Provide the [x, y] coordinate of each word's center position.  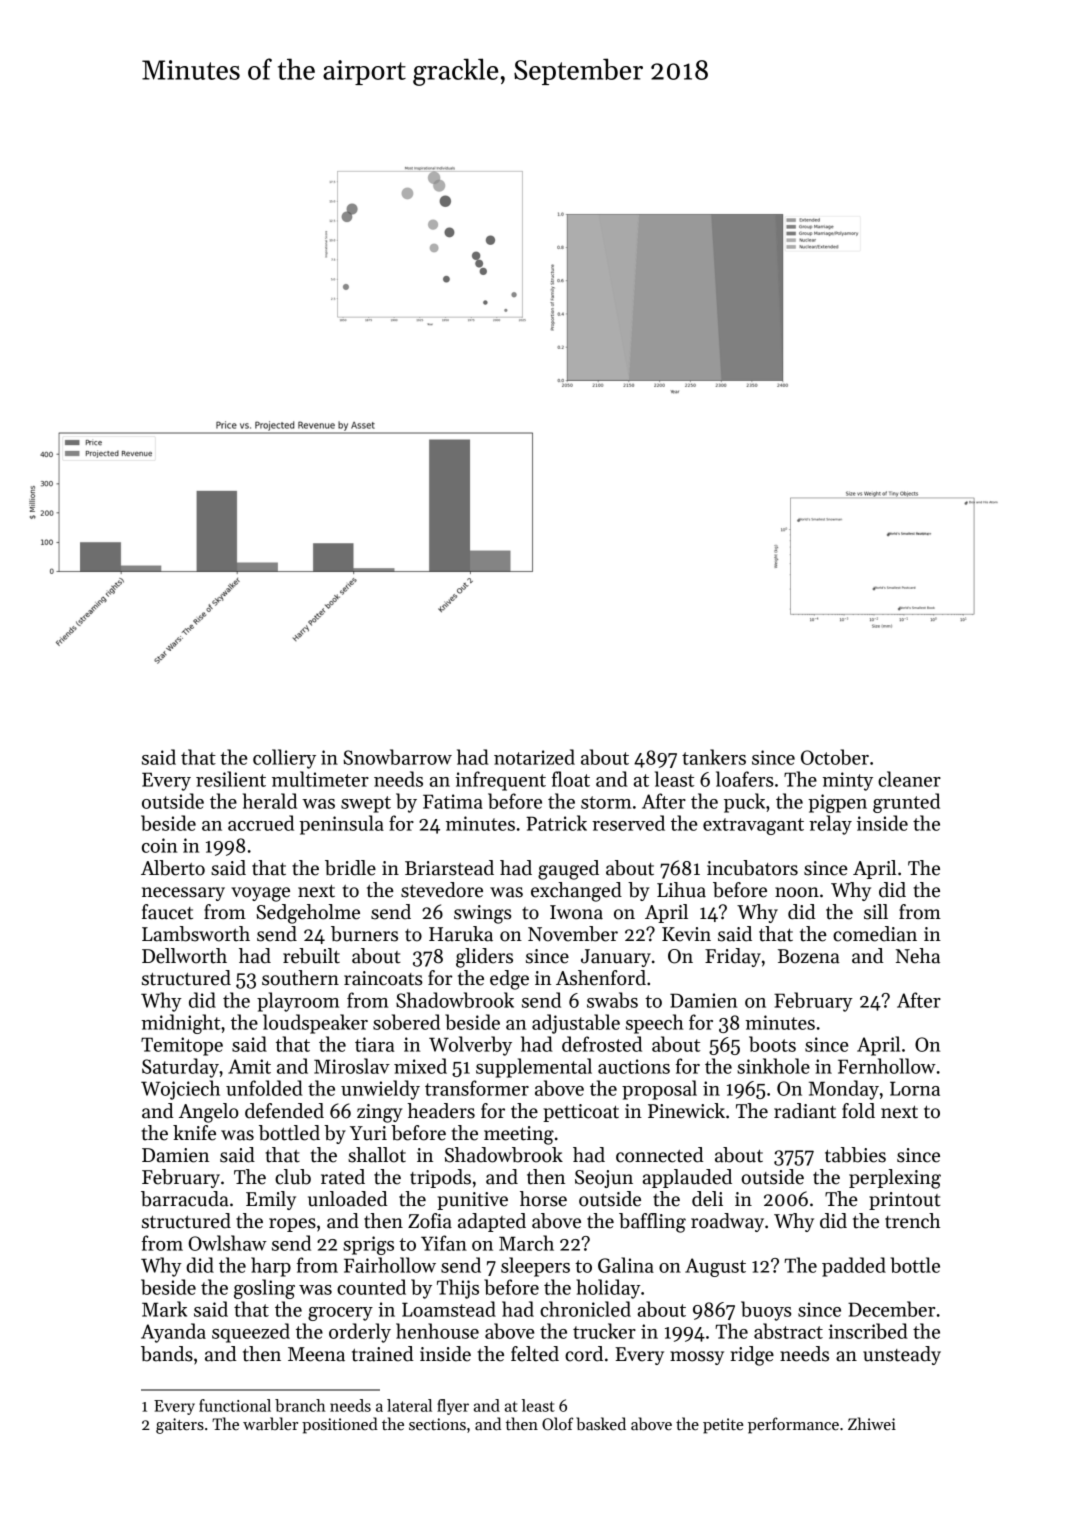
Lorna [915, 1088]
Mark [164, 1309]
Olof [557, 1423]
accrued [261, 823]
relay [830, 825]
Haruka [461, 934]
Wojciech [180, 1090]
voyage [260, 894]
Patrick [556, 823]
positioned [340, 1425]
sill [876, 912]
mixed [420, 1066]
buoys [766, 1311]
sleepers [535, 1267]
